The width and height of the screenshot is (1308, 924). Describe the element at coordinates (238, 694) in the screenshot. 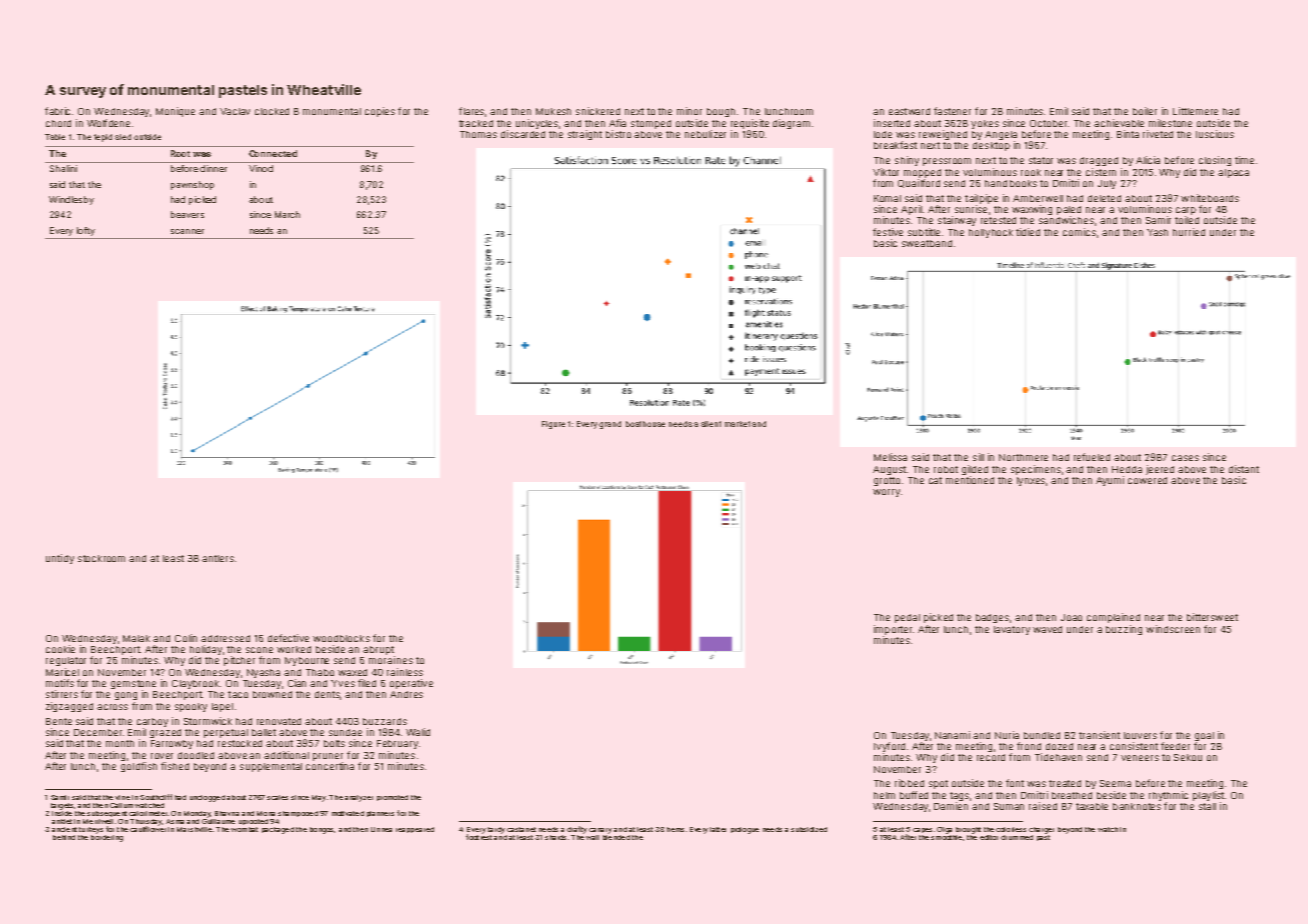

I see `taco` at that location.
